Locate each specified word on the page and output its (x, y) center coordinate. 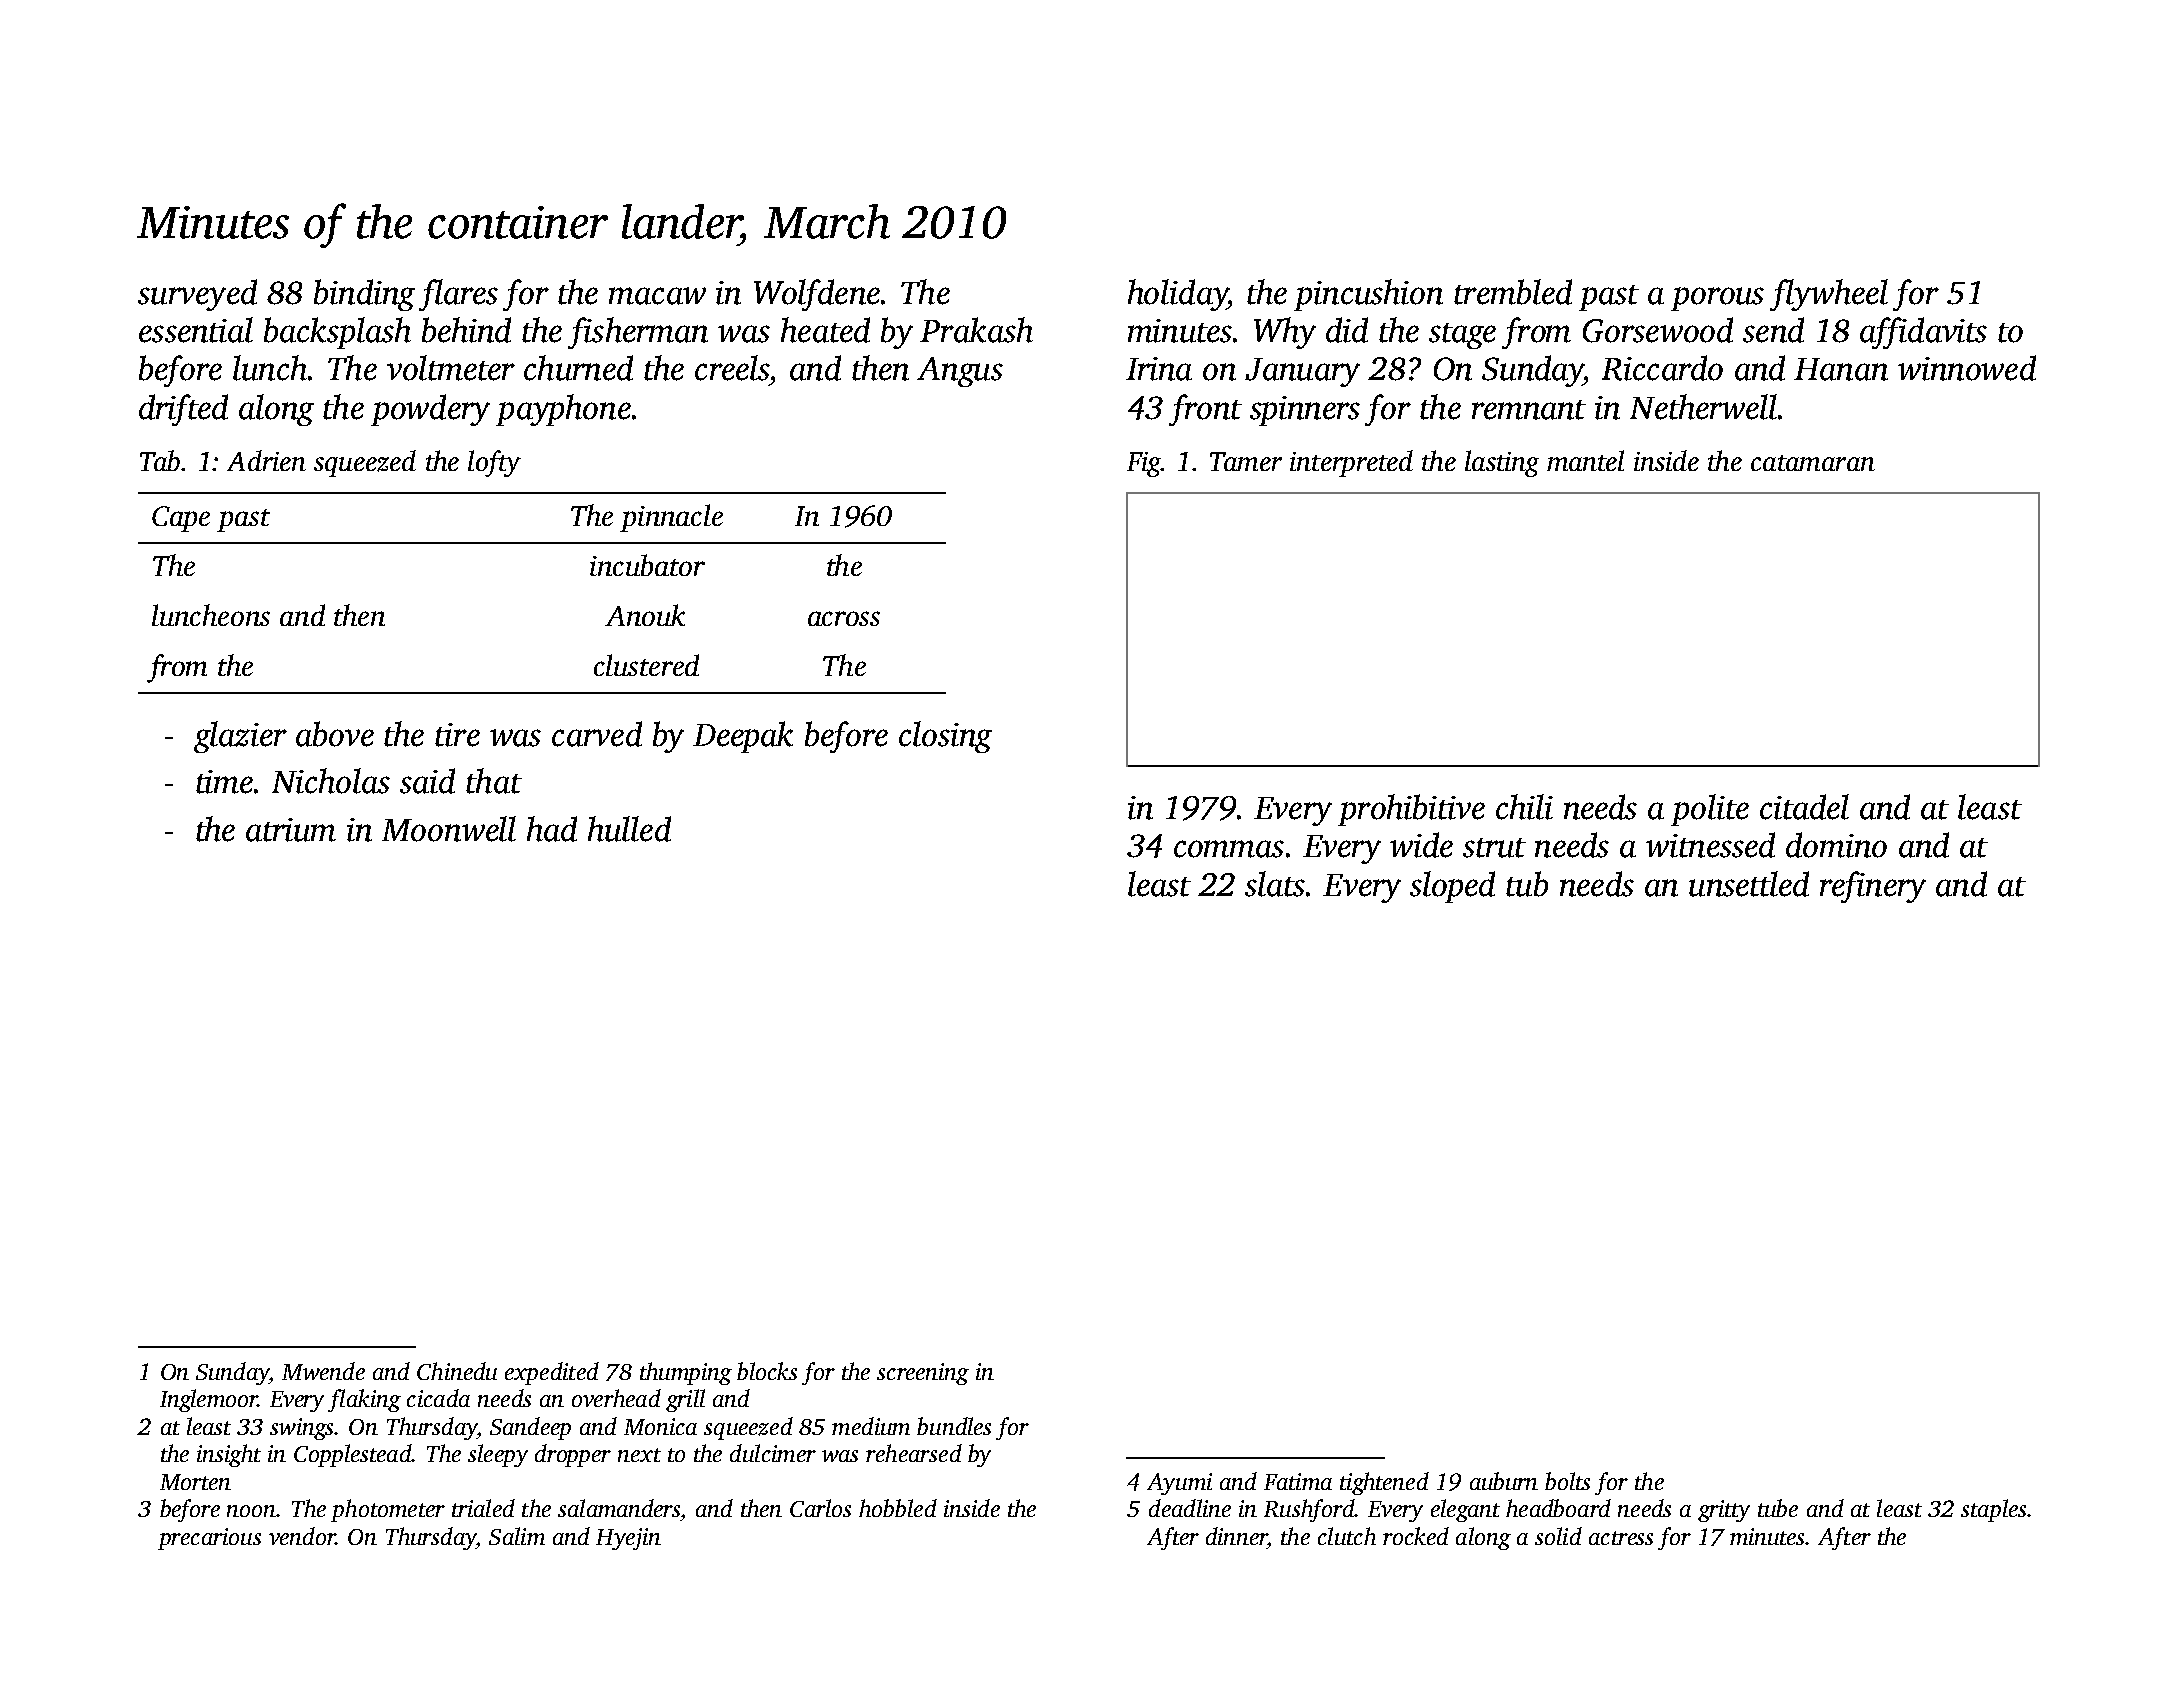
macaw (657, 296)
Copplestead (352, 1455)
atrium (291, 830)
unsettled (1749, 884)
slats (1275, 884)
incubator (647, 565)
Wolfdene (817, 295)
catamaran (1813, 463)
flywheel (1829, 295)
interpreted (1351, 463)
